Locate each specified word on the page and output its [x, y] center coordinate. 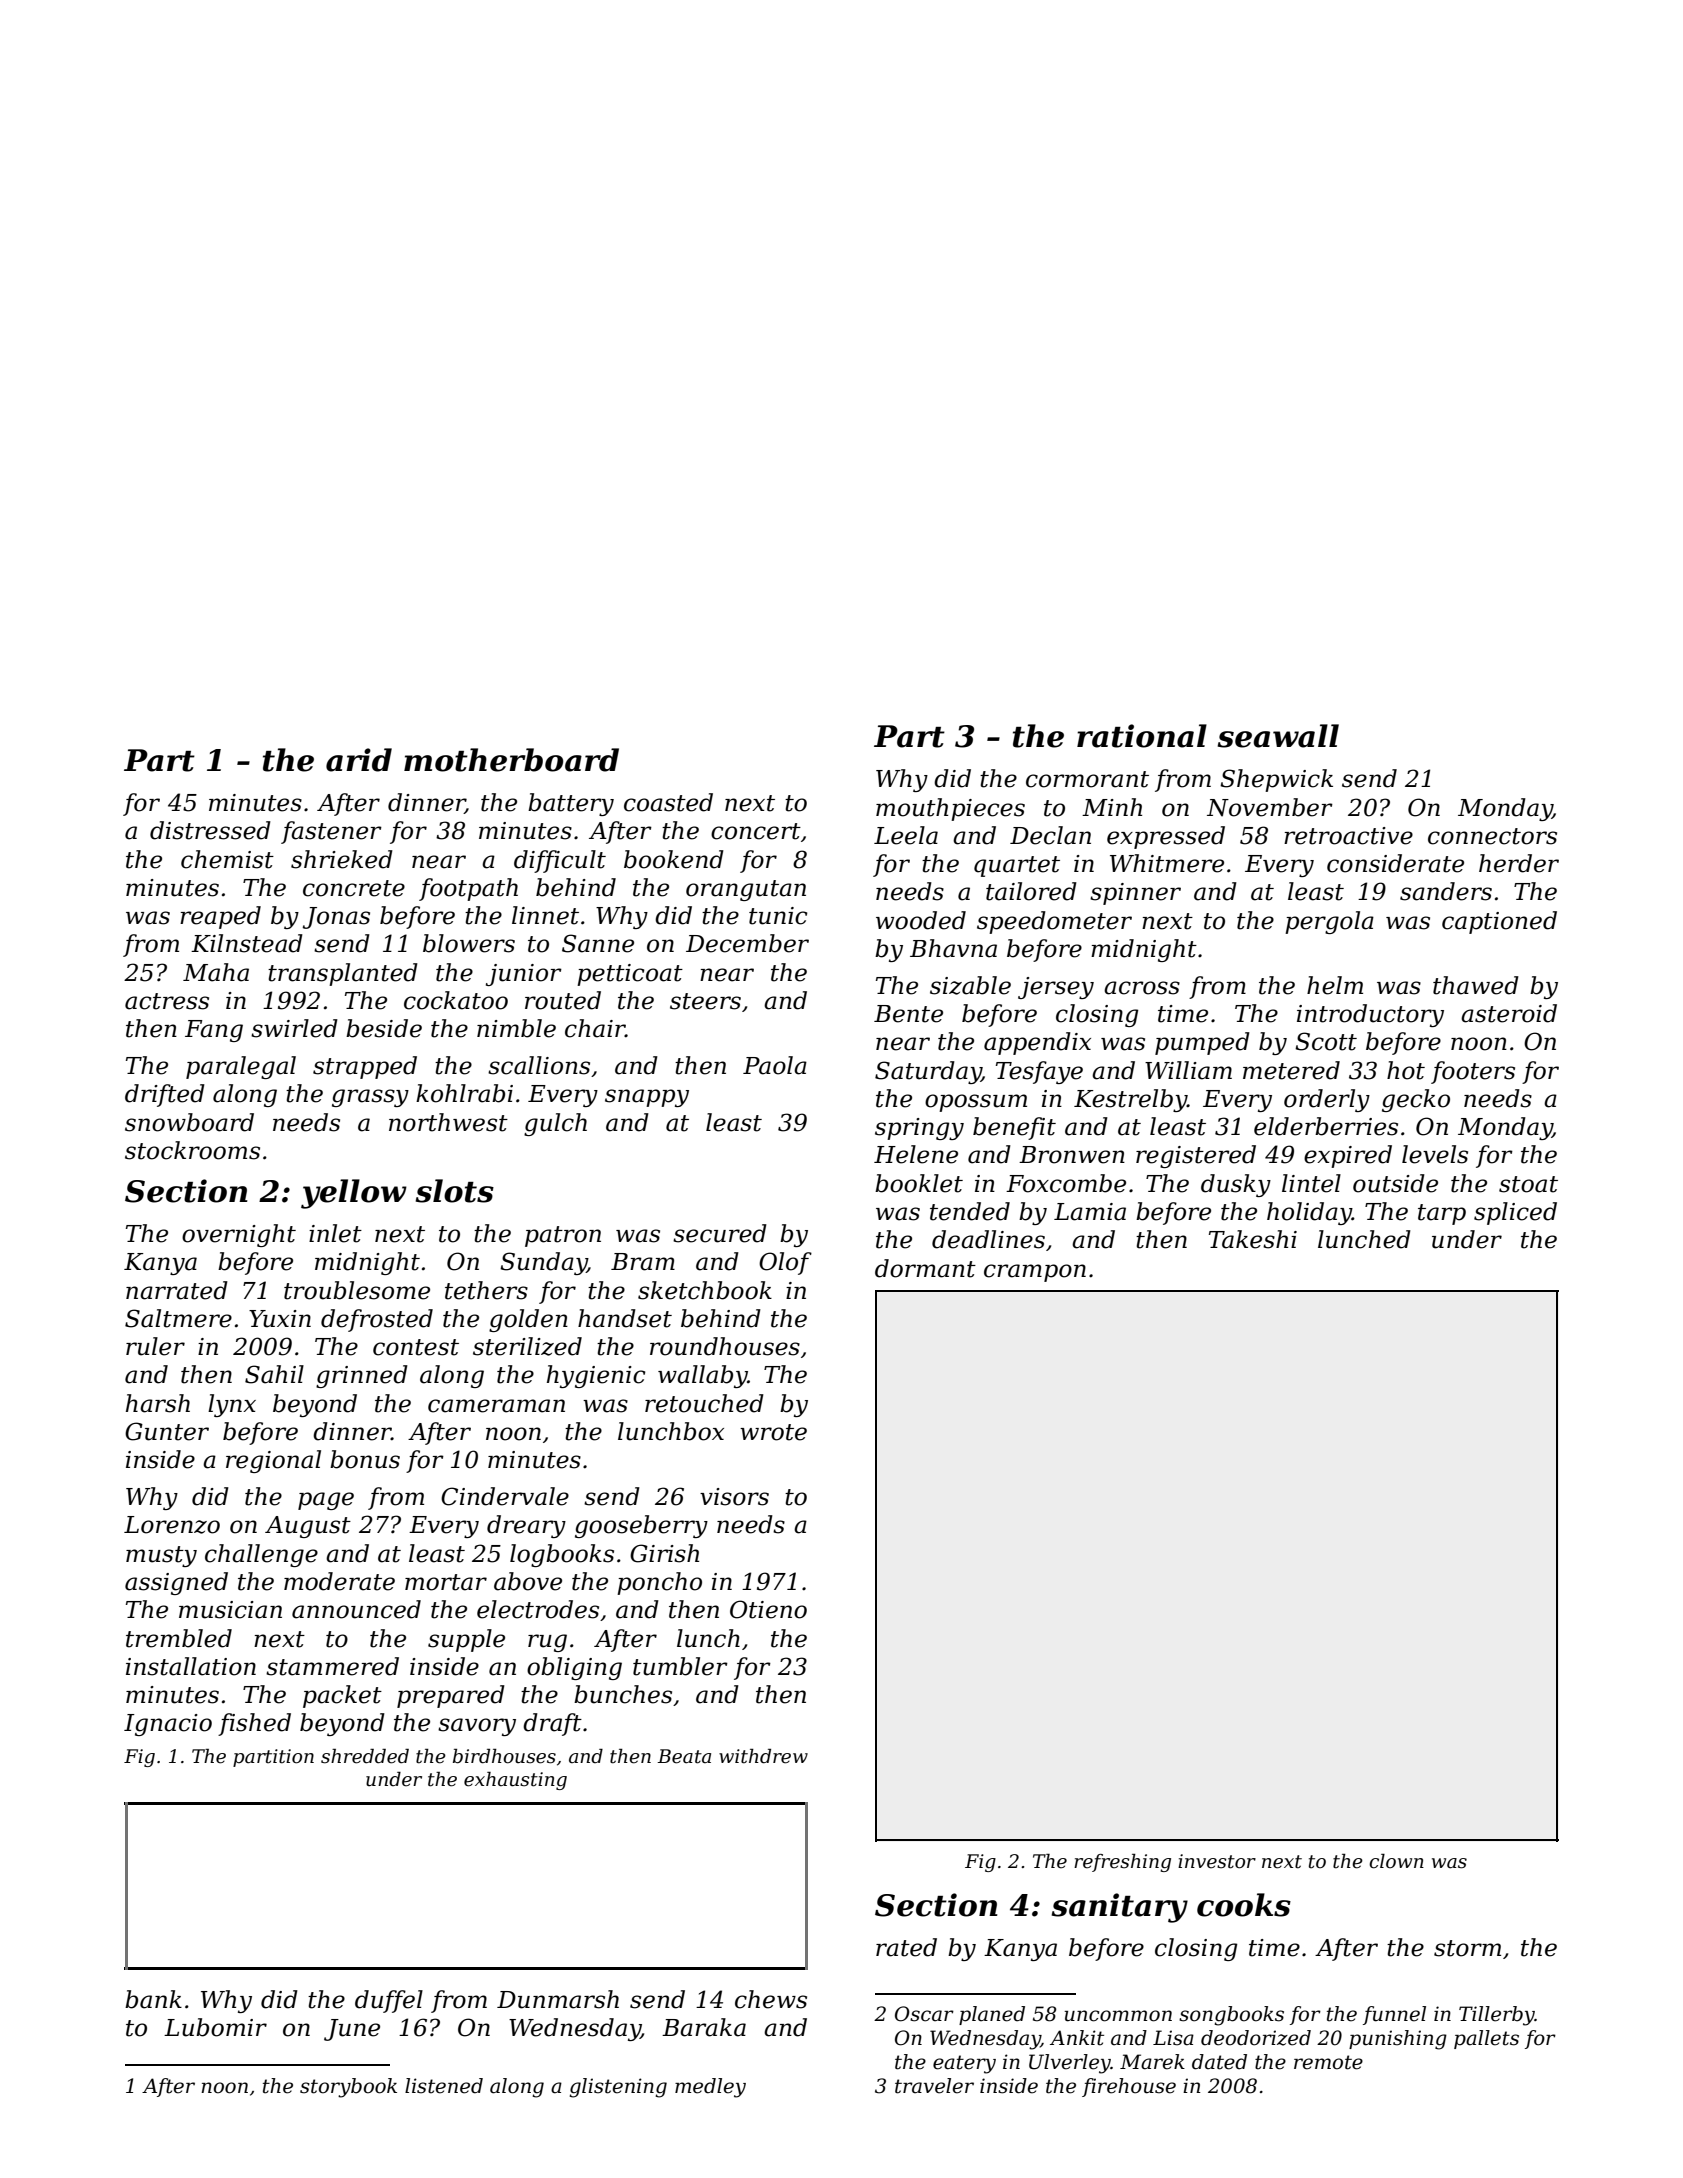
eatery [964, 2064]
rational [1142, 736]
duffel [389, 2001]
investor [1217, 1861]
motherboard [511, 760]
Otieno [768, 1609]
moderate [339, 1581]
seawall [1278, 736]
